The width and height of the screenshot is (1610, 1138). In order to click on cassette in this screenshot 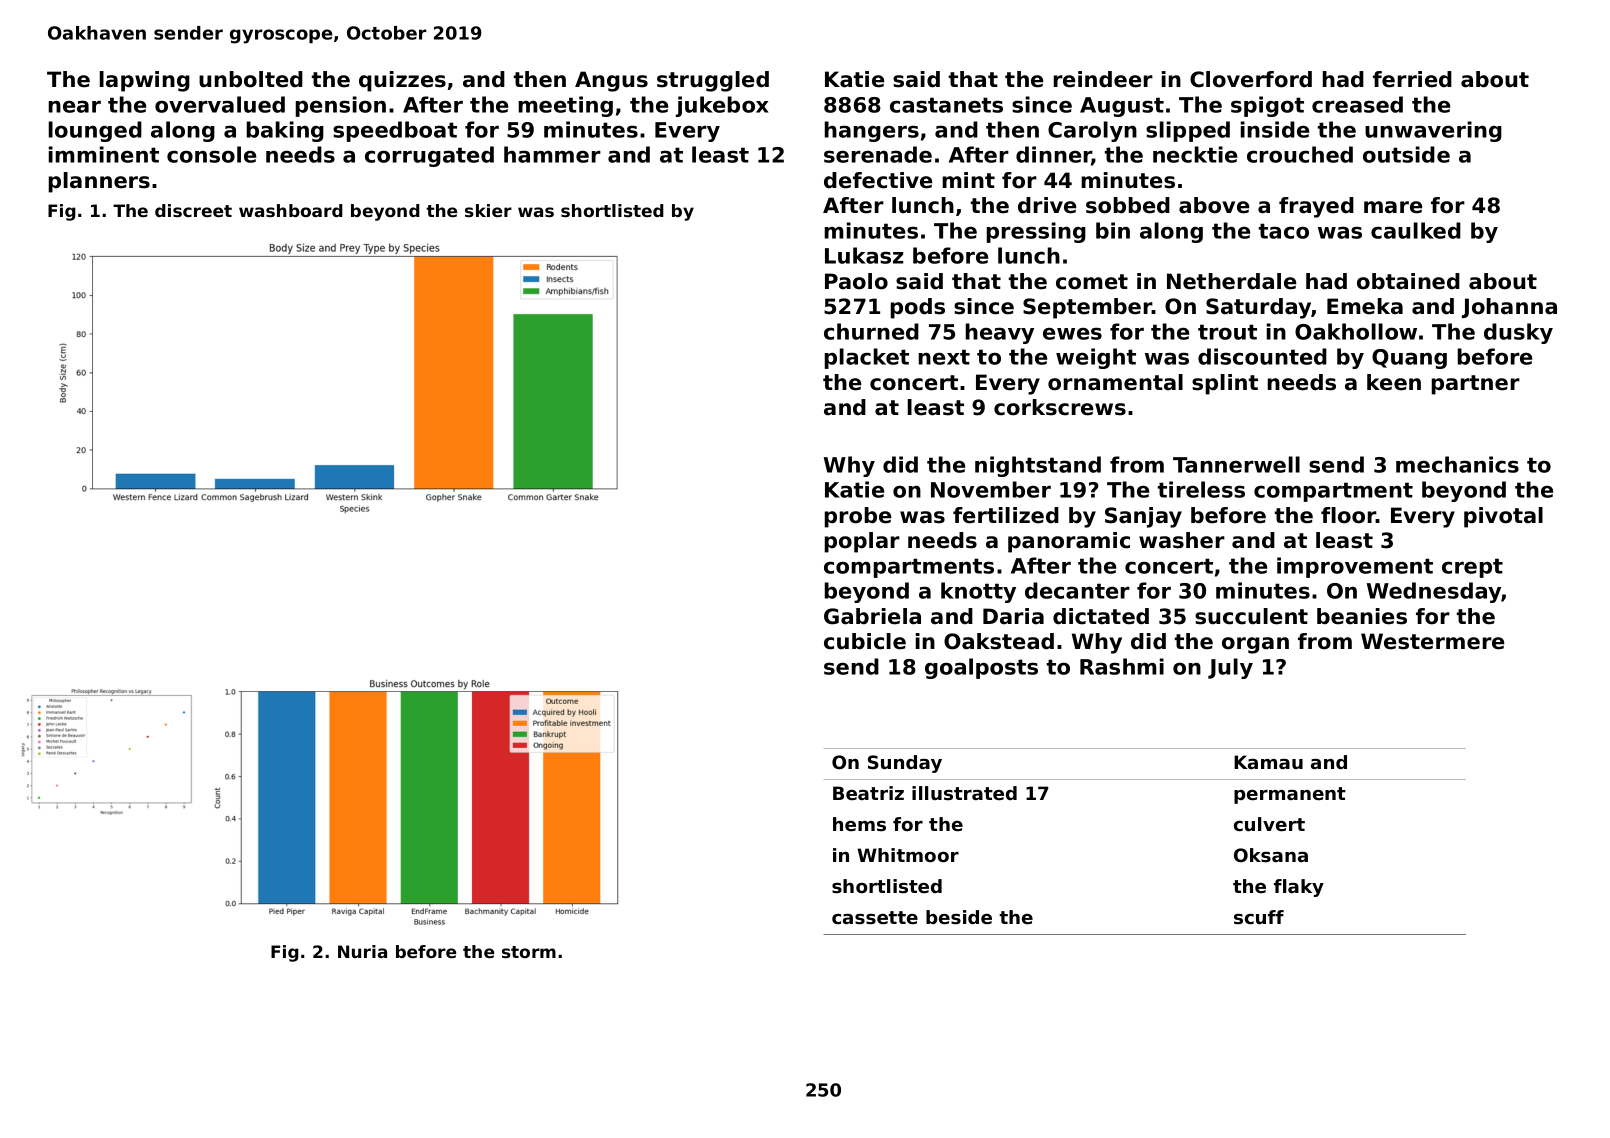, I will do `click(875, 918)`.
